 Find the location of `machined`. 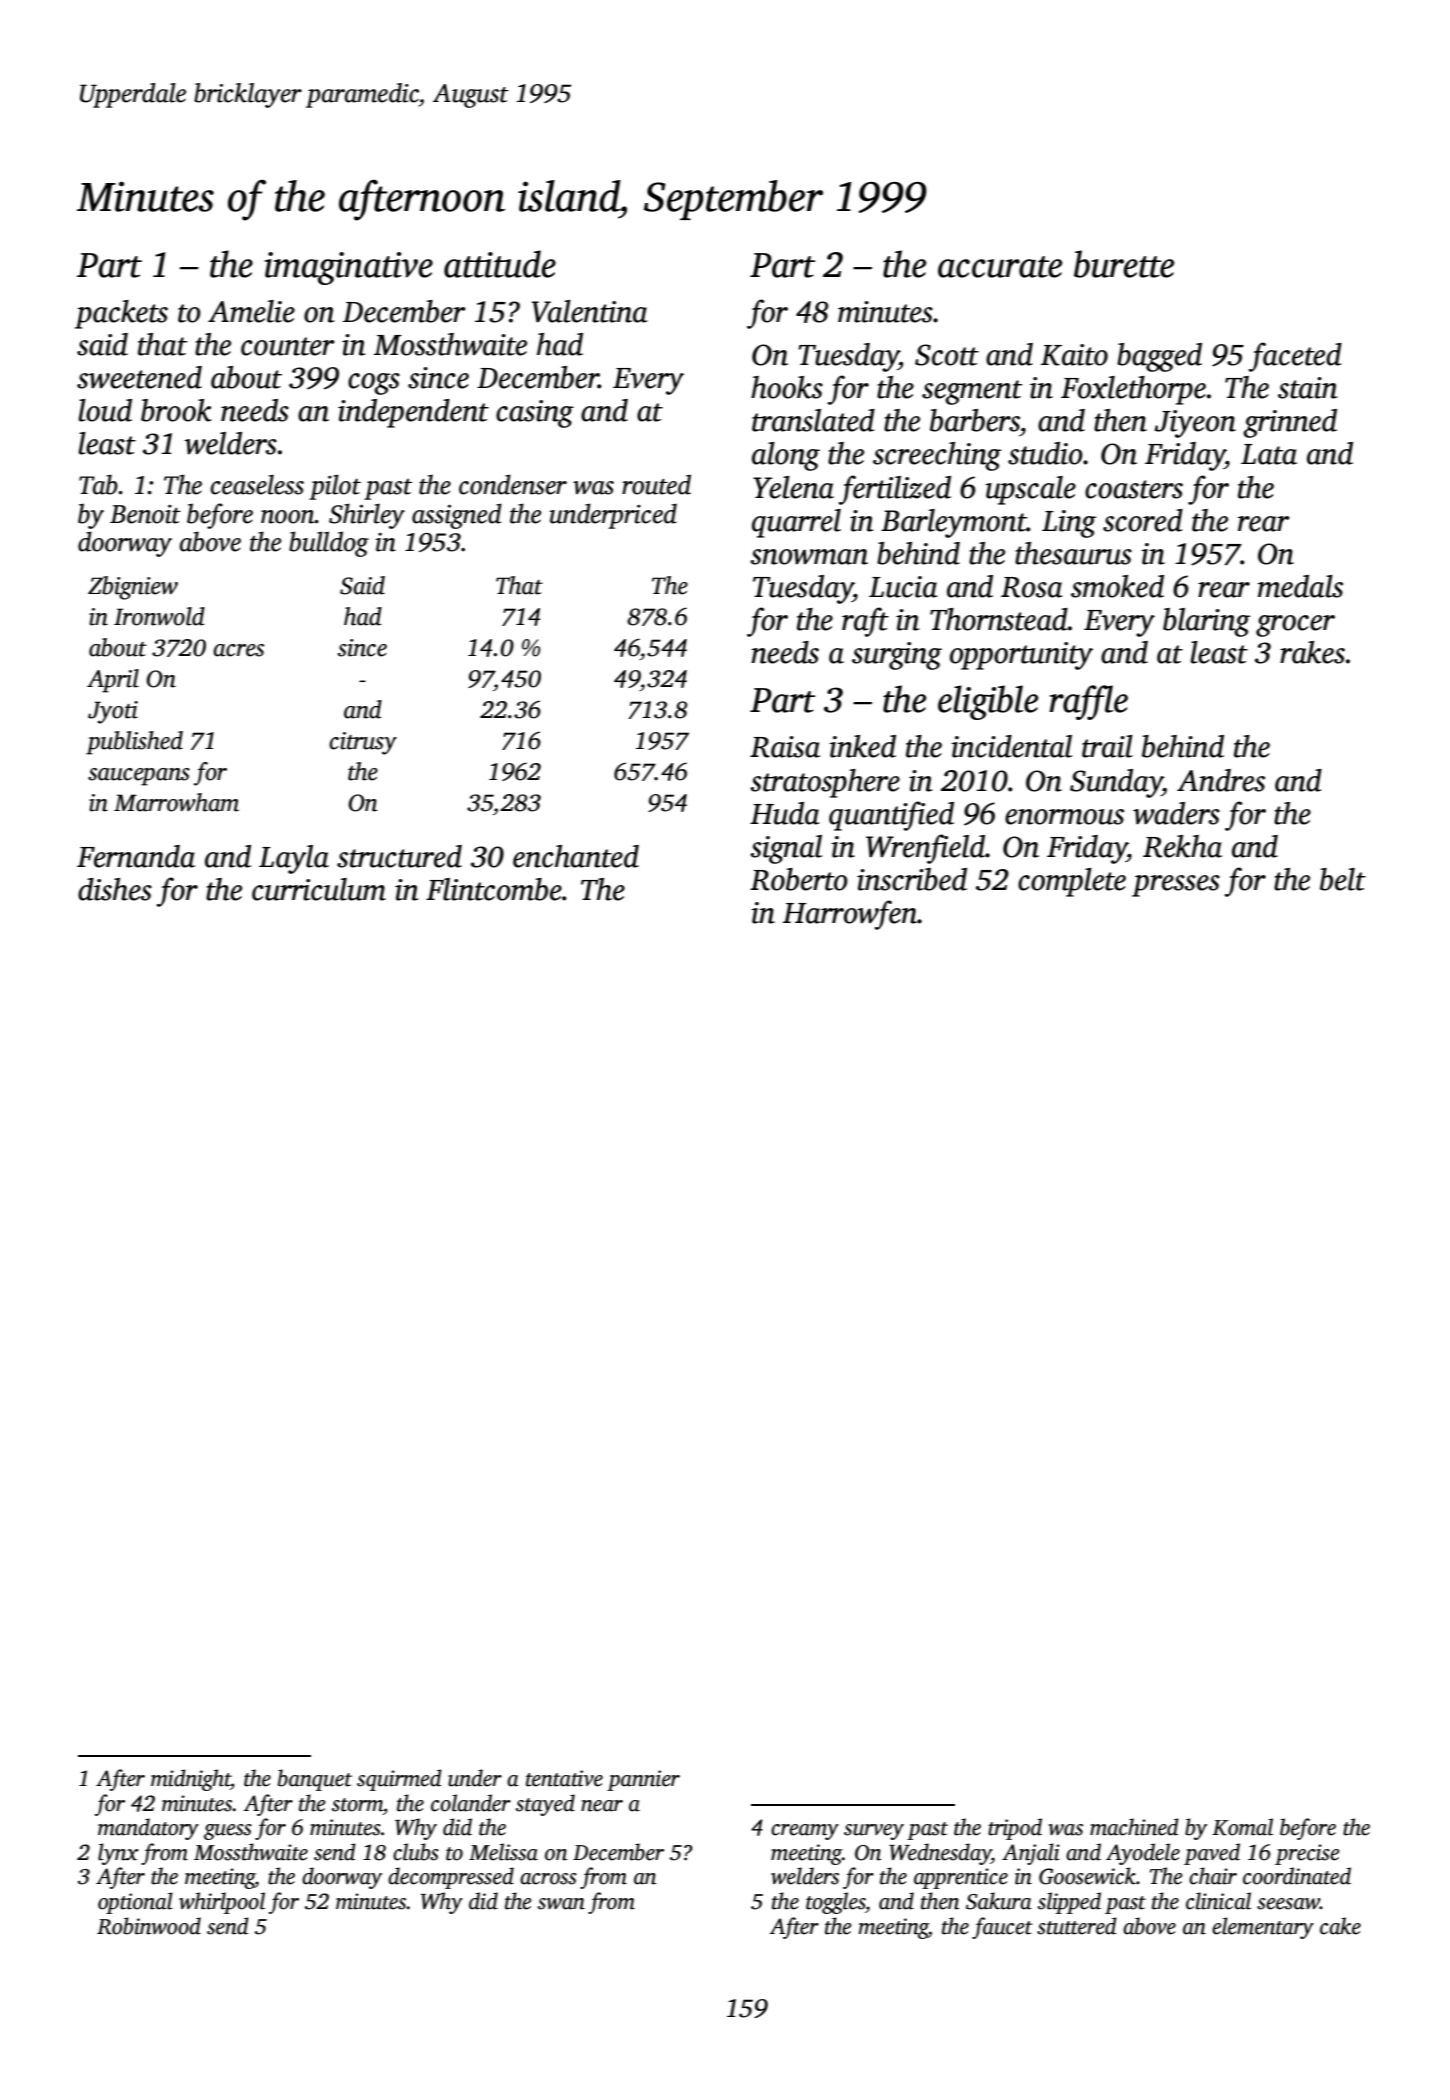

machined is located at coordinates (1134, 1827).
